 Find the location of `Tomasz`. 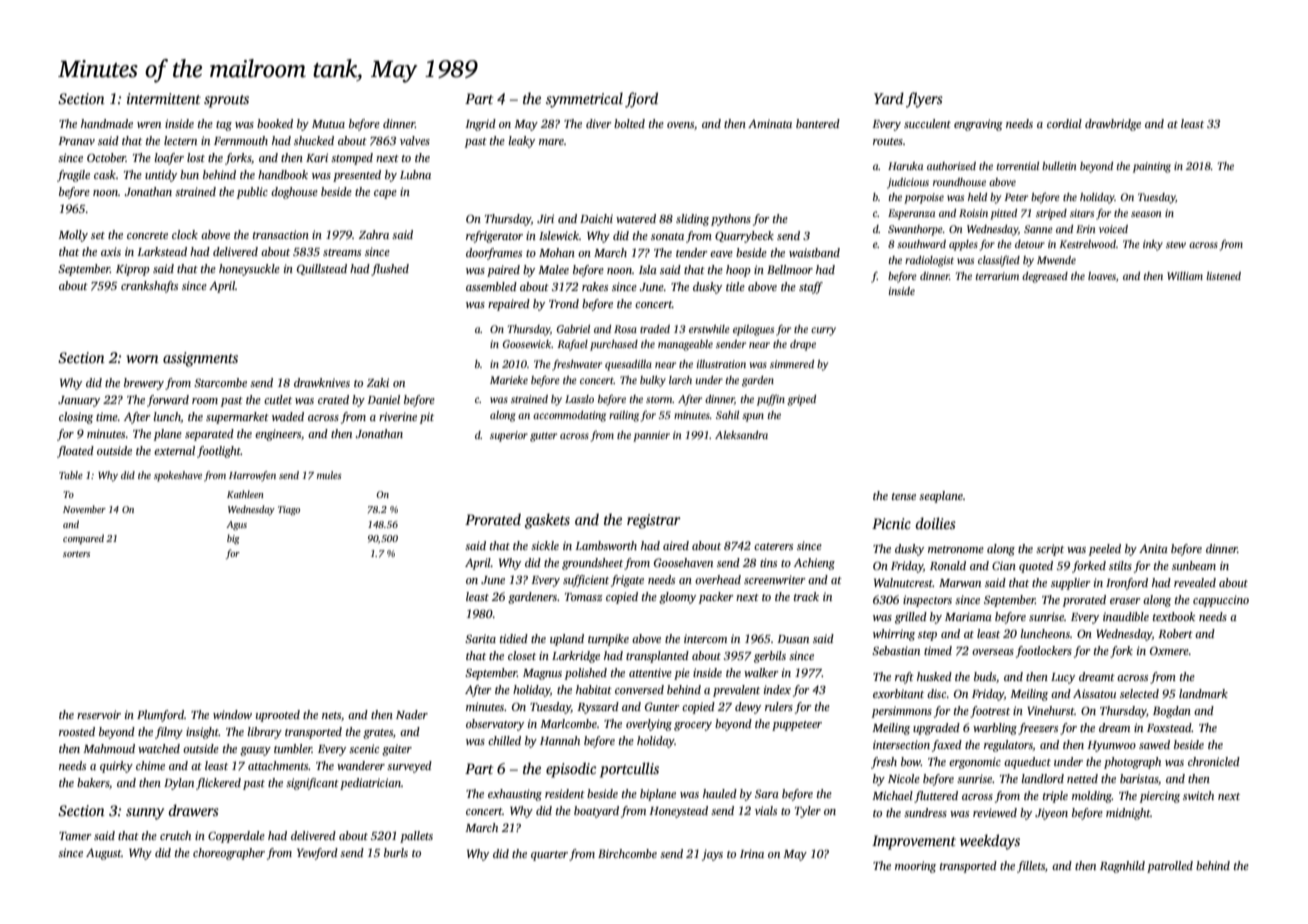

Tomasz is located at coordinates (584, 597).
